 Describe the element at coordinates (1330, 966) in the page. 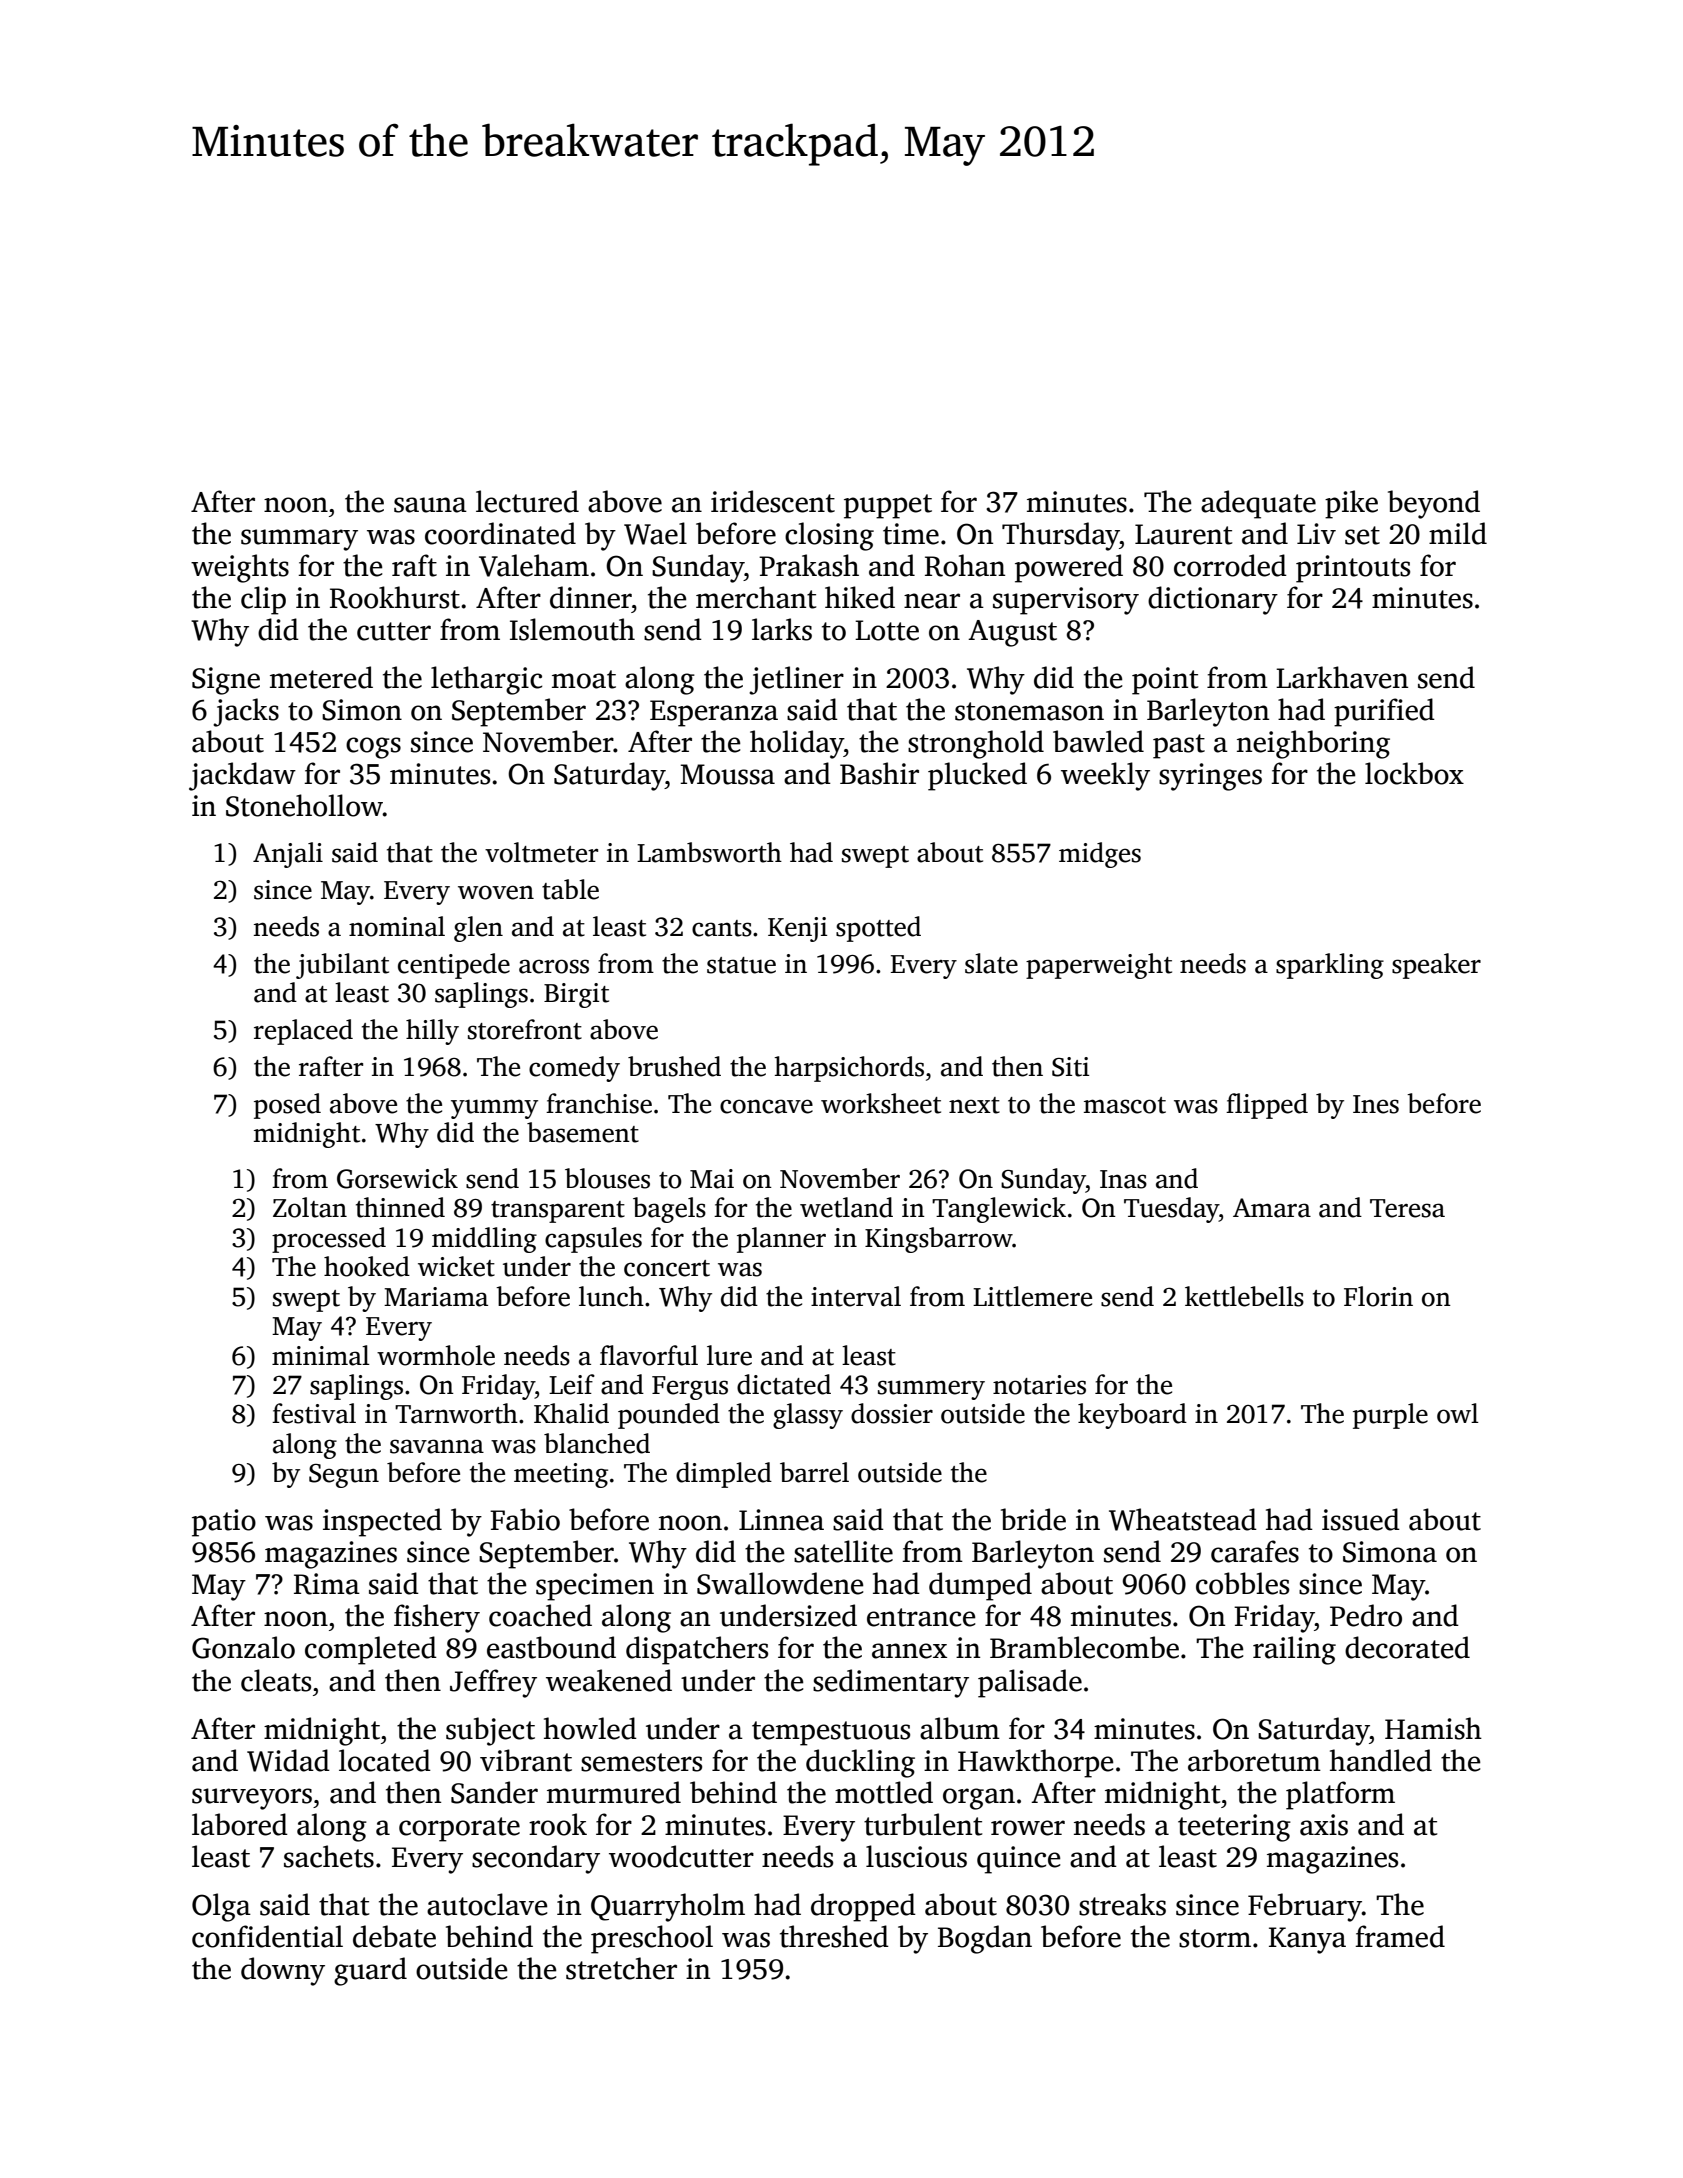

I see `sparkling` at that location.
